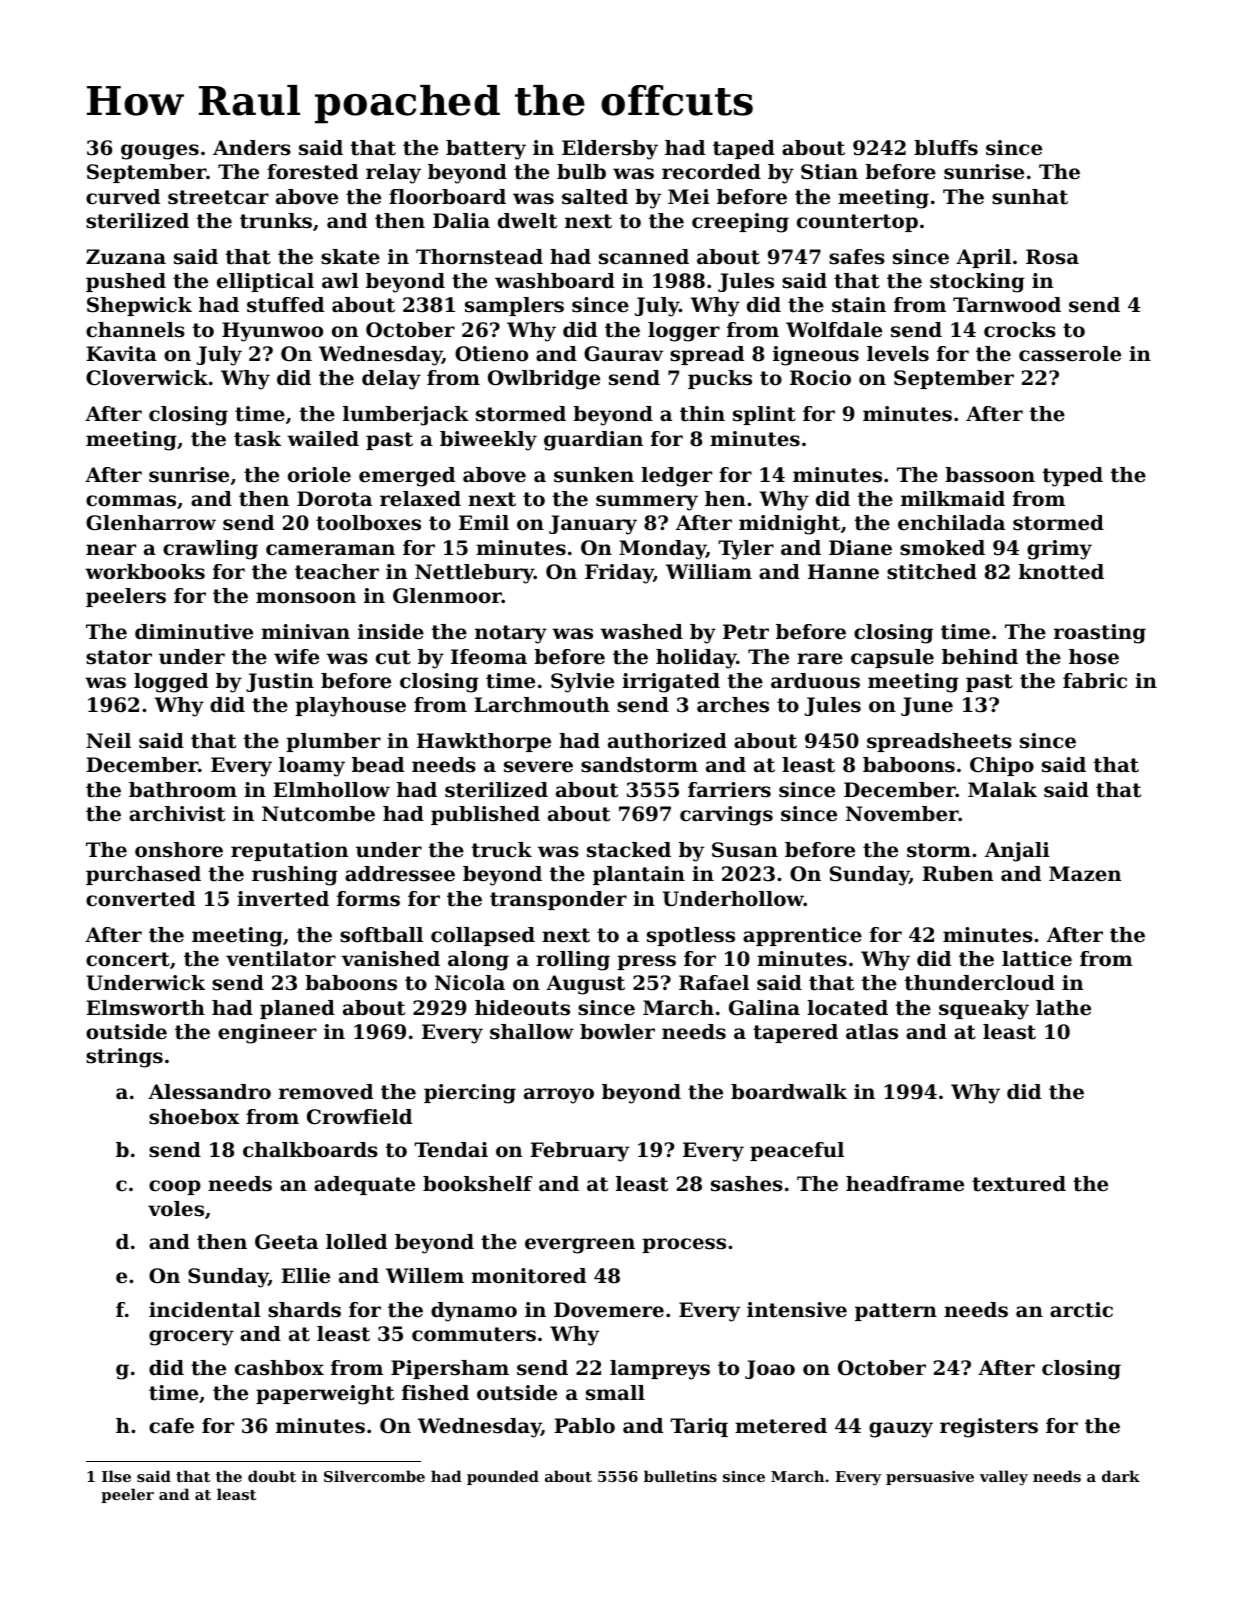 The height and width of the screenshot is (1612, 1246). I want to click on August, so click(585, 985).
